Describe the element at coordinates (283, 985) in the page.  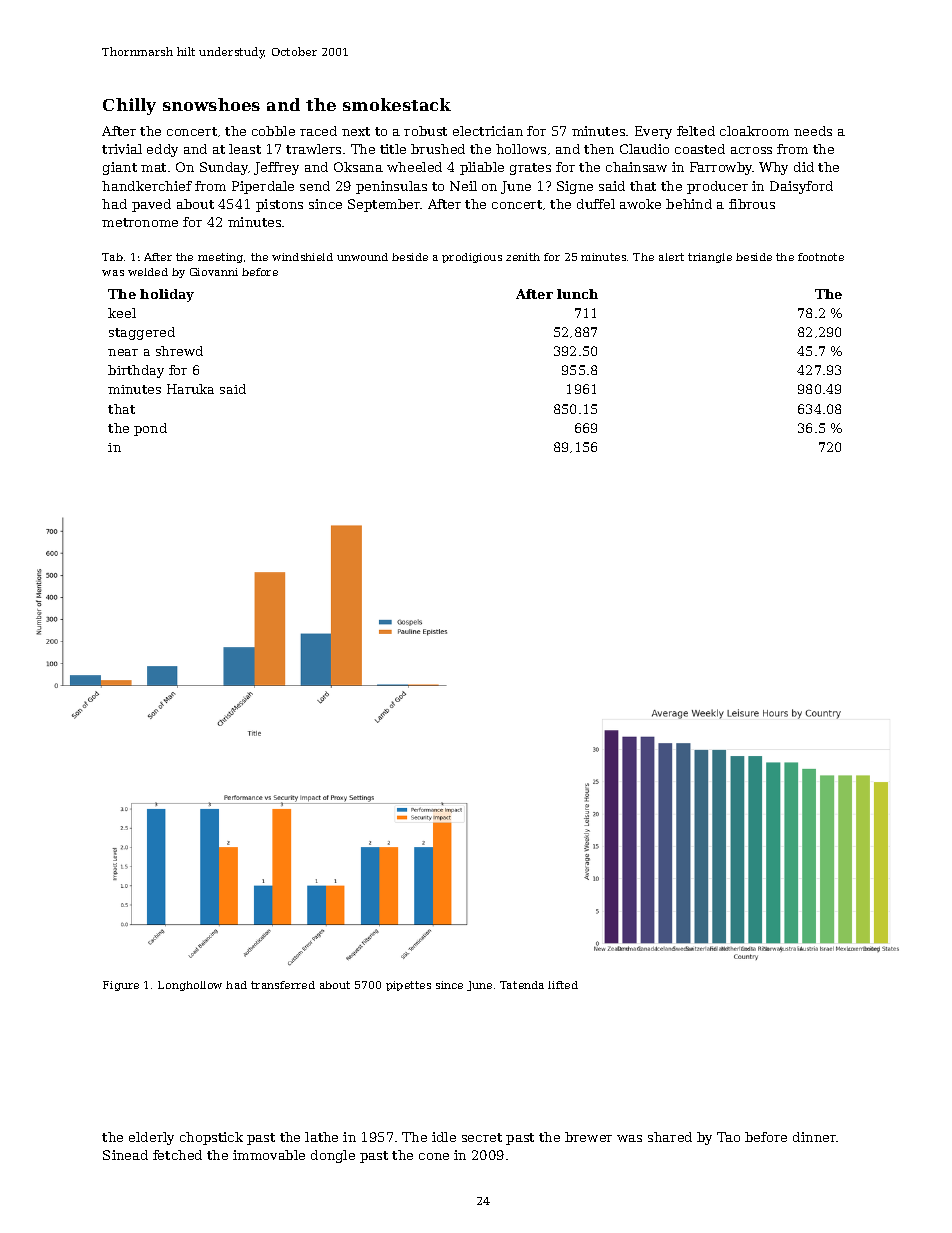
I see `transferred` at that location.
